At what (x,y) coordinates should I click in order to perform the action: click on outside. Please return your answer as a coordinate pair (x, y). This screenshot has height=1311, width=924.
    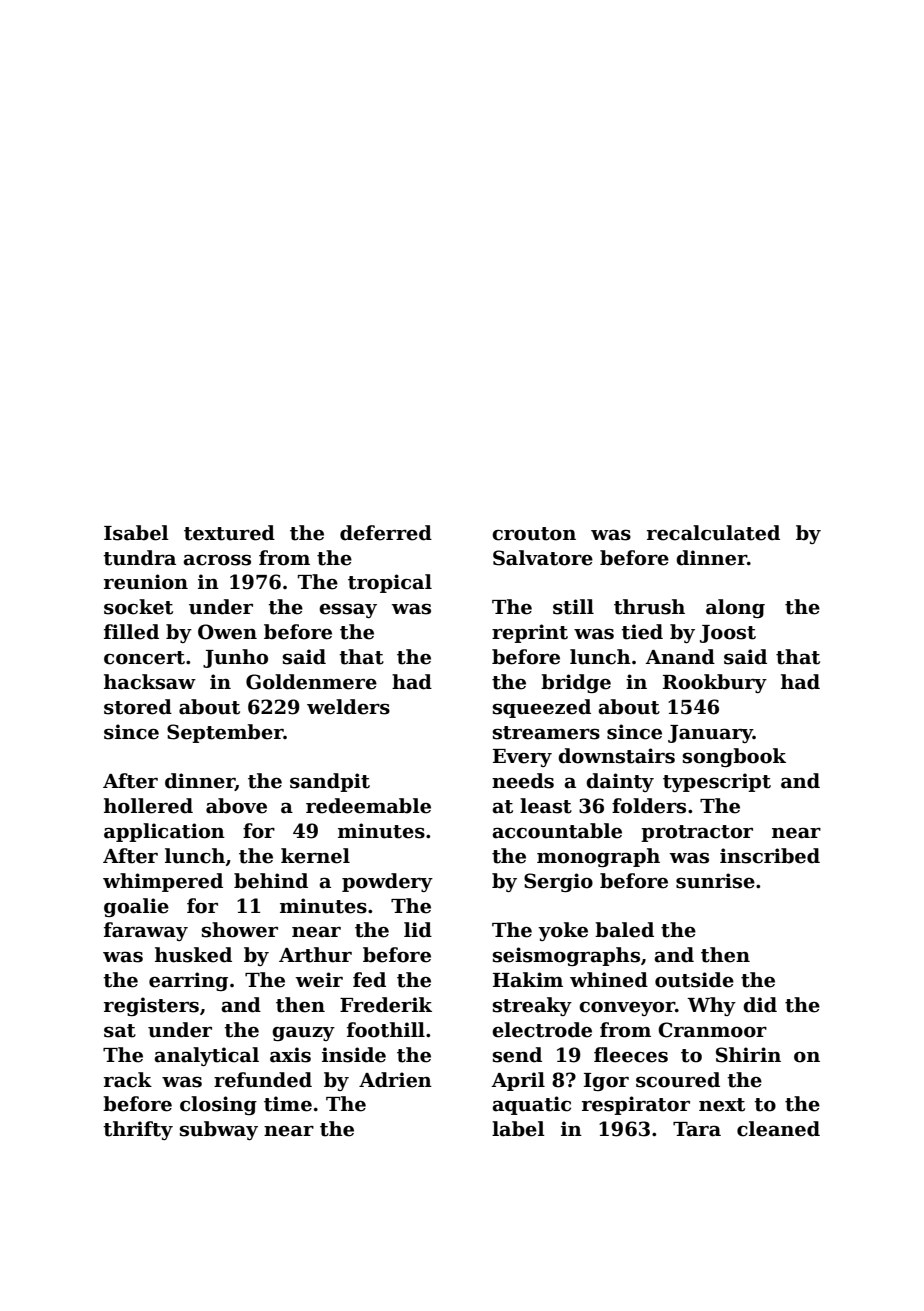
    Looking at the image, I should click on (694, 980).
